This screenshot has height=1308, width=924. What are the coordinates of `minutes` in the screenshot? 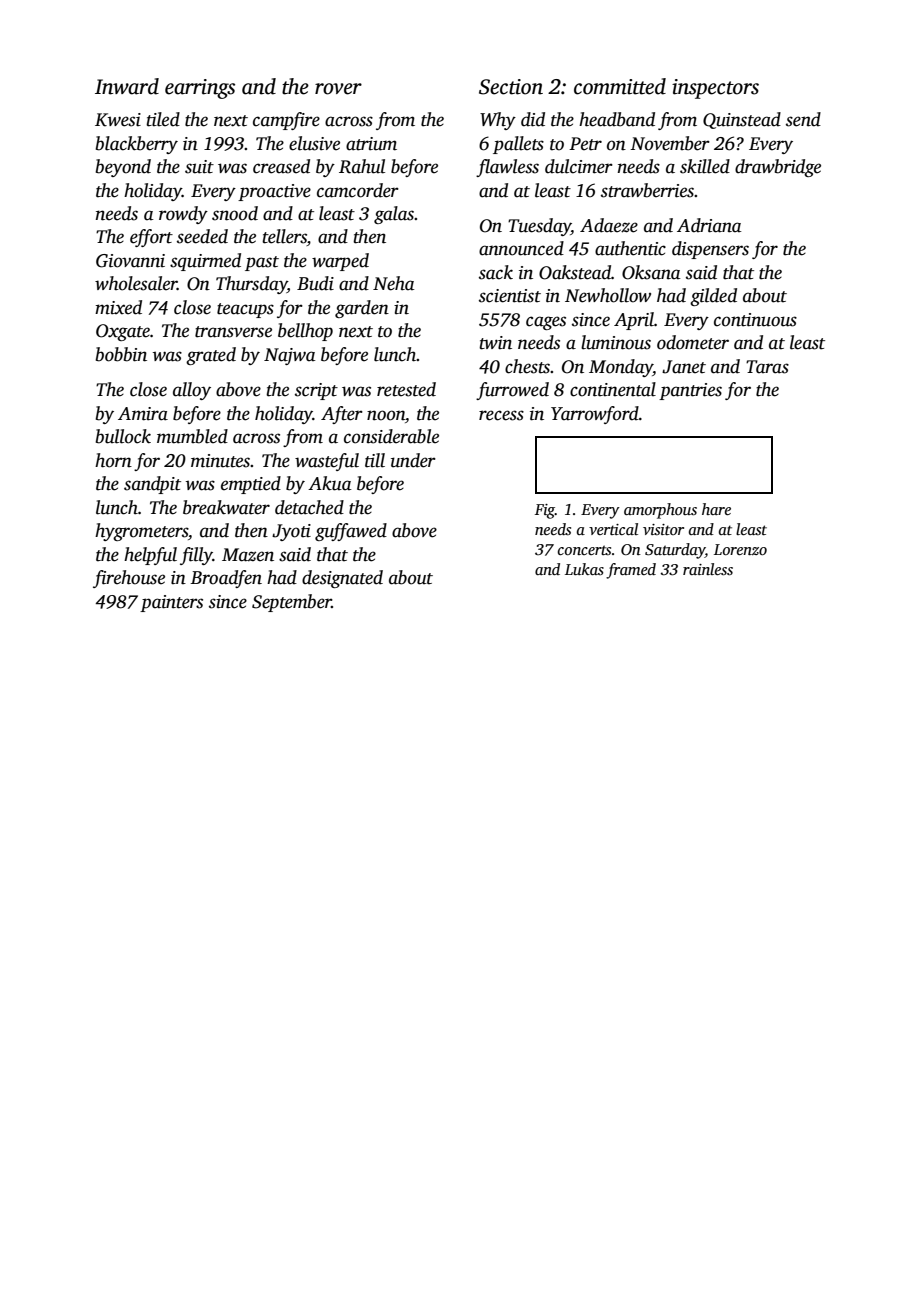 It's located at (221, 461).
